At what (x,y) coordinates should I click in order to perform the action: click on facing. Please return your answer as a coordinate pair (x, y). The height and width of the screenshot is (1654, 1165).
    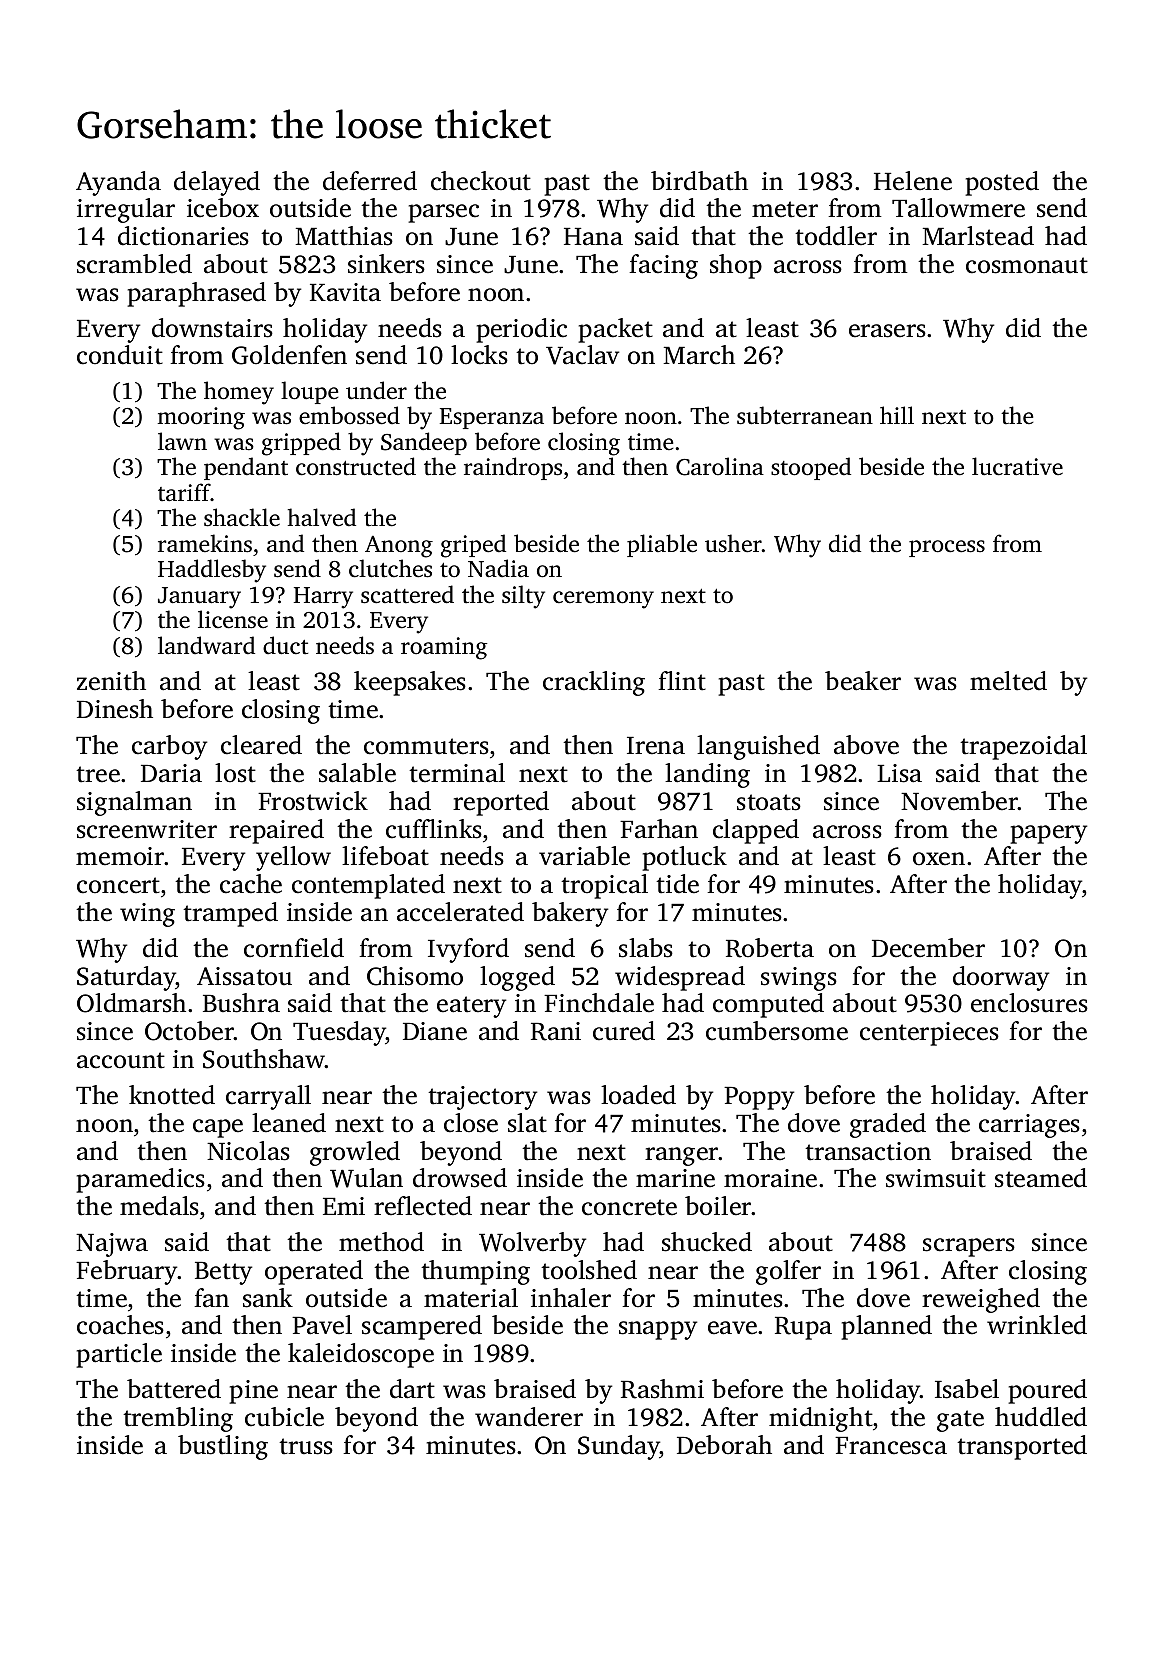
    Looking at the image, I should click on (663, 266).
